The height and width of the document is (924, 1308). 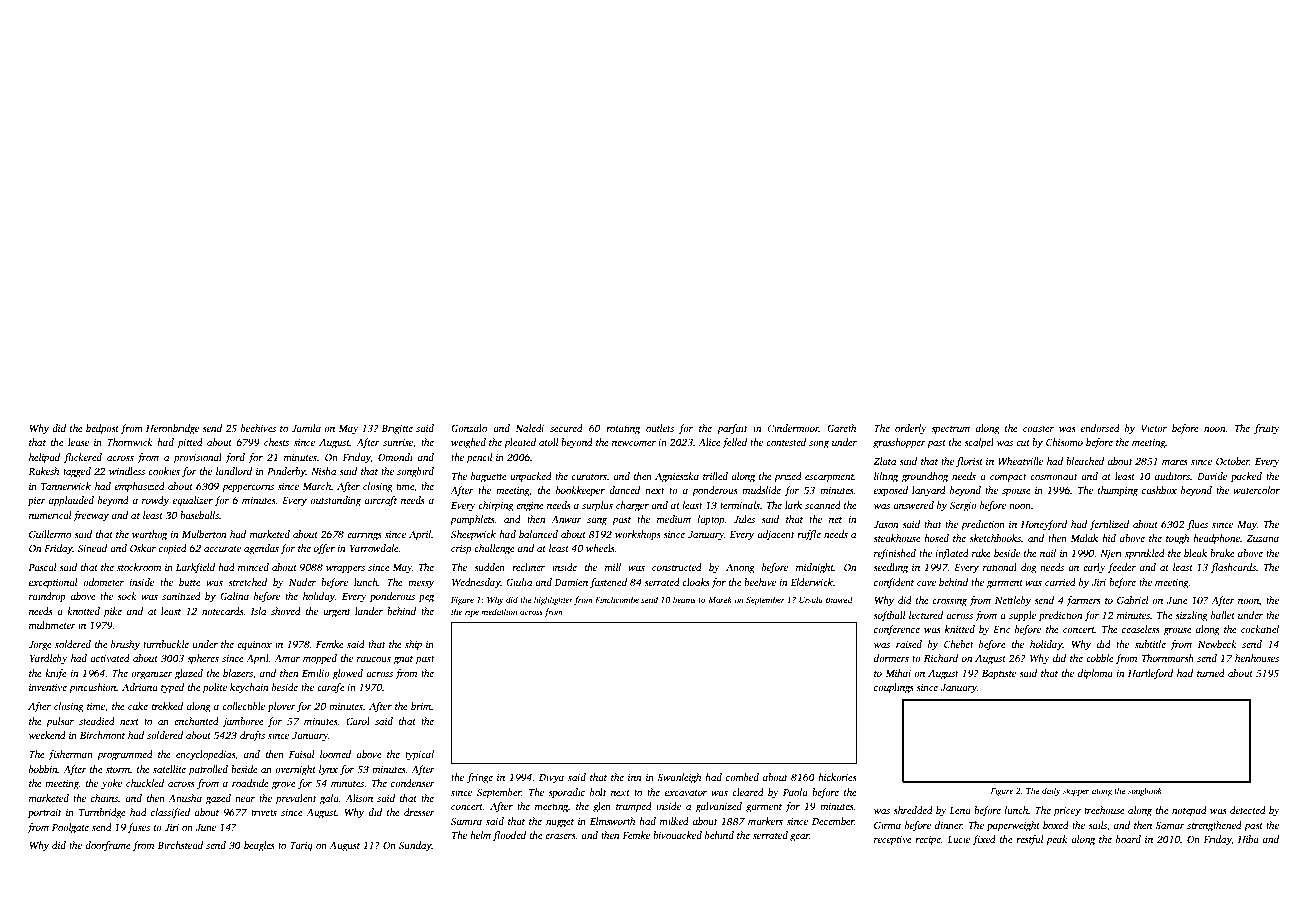 What do you see at coordinates (1109, 525) in the document?
I see `fertilized` at bounding box center [1109, 525].
